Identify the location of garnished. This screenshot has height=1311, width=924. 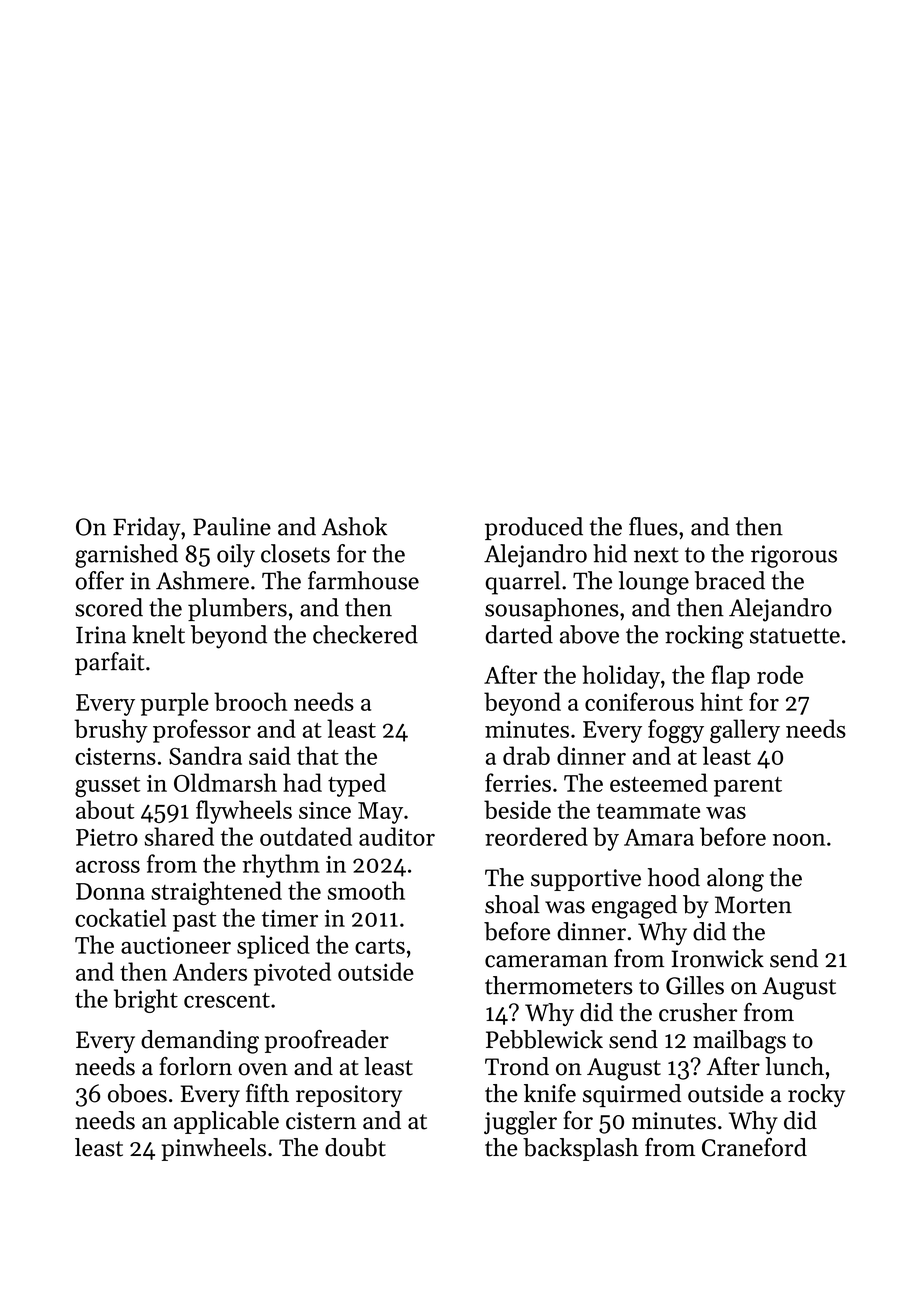
(126, 556).
